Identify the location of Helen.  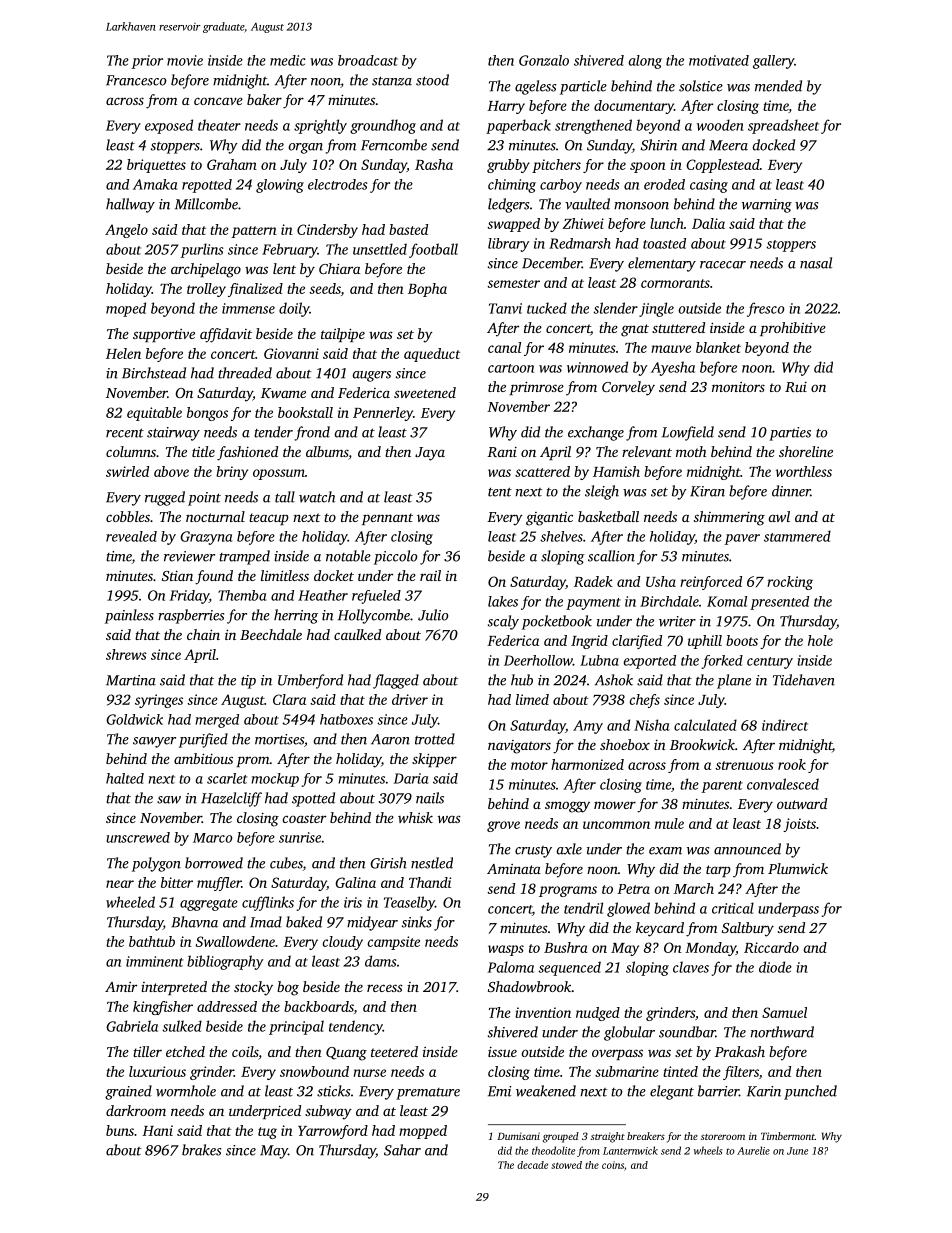
(123, 353).
